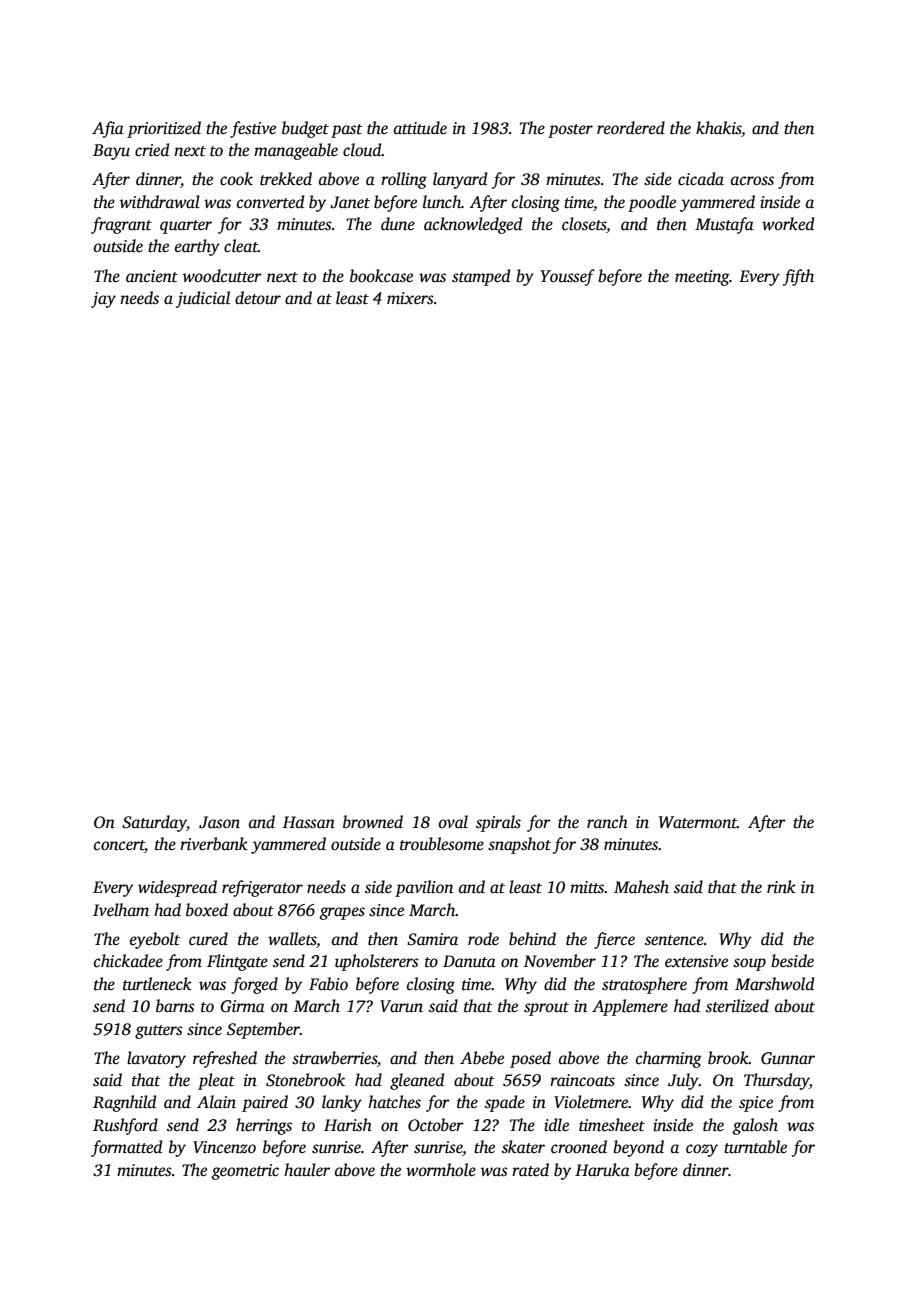 This screenshot has width=908, height=1316. What do you see at coordinates (546, 1009) in the screenshot?
I see `sprout` at bounding box center [546, 1009].
